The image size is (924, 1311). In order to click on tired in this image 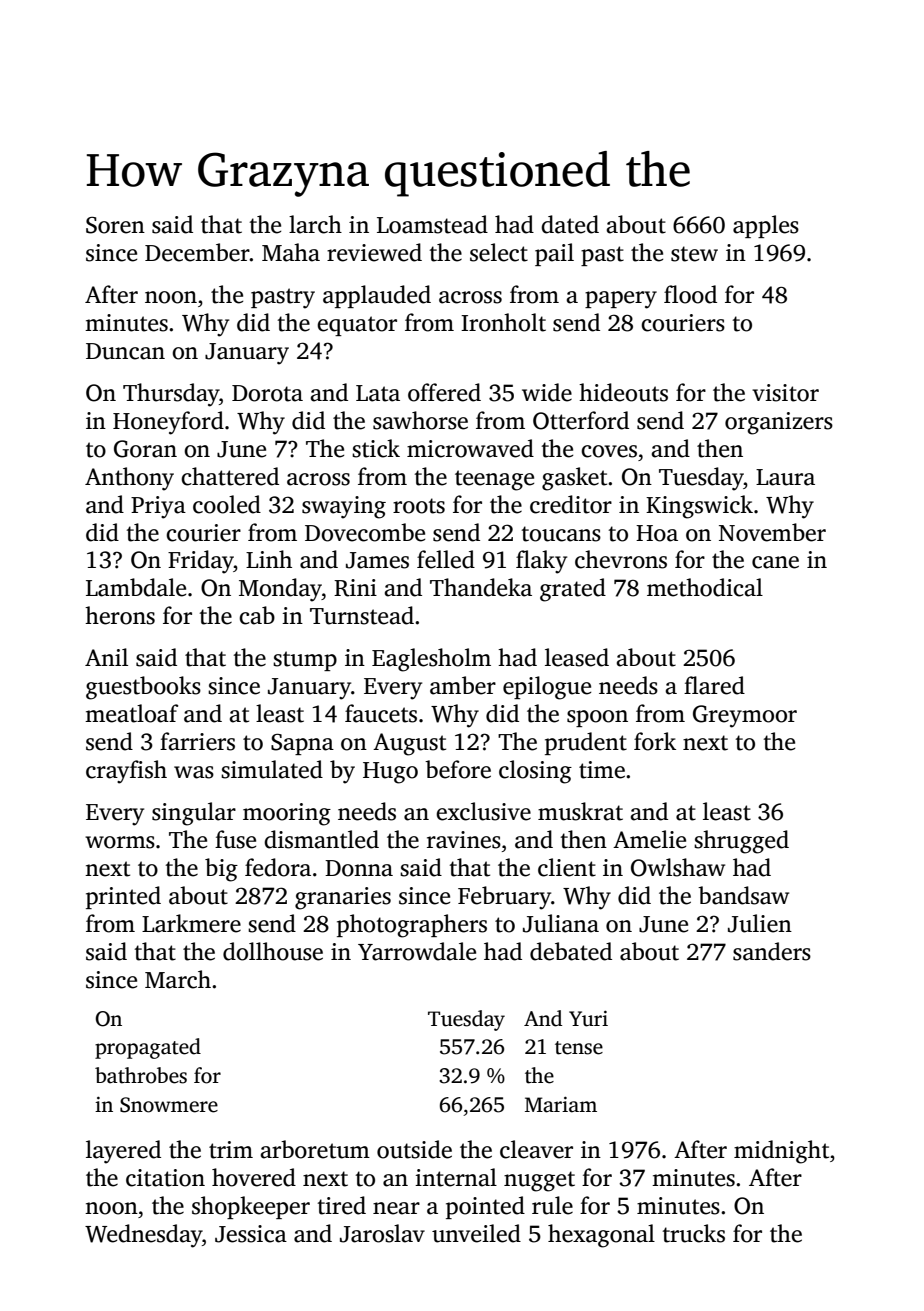, I will do `click(341, 1205)`.
